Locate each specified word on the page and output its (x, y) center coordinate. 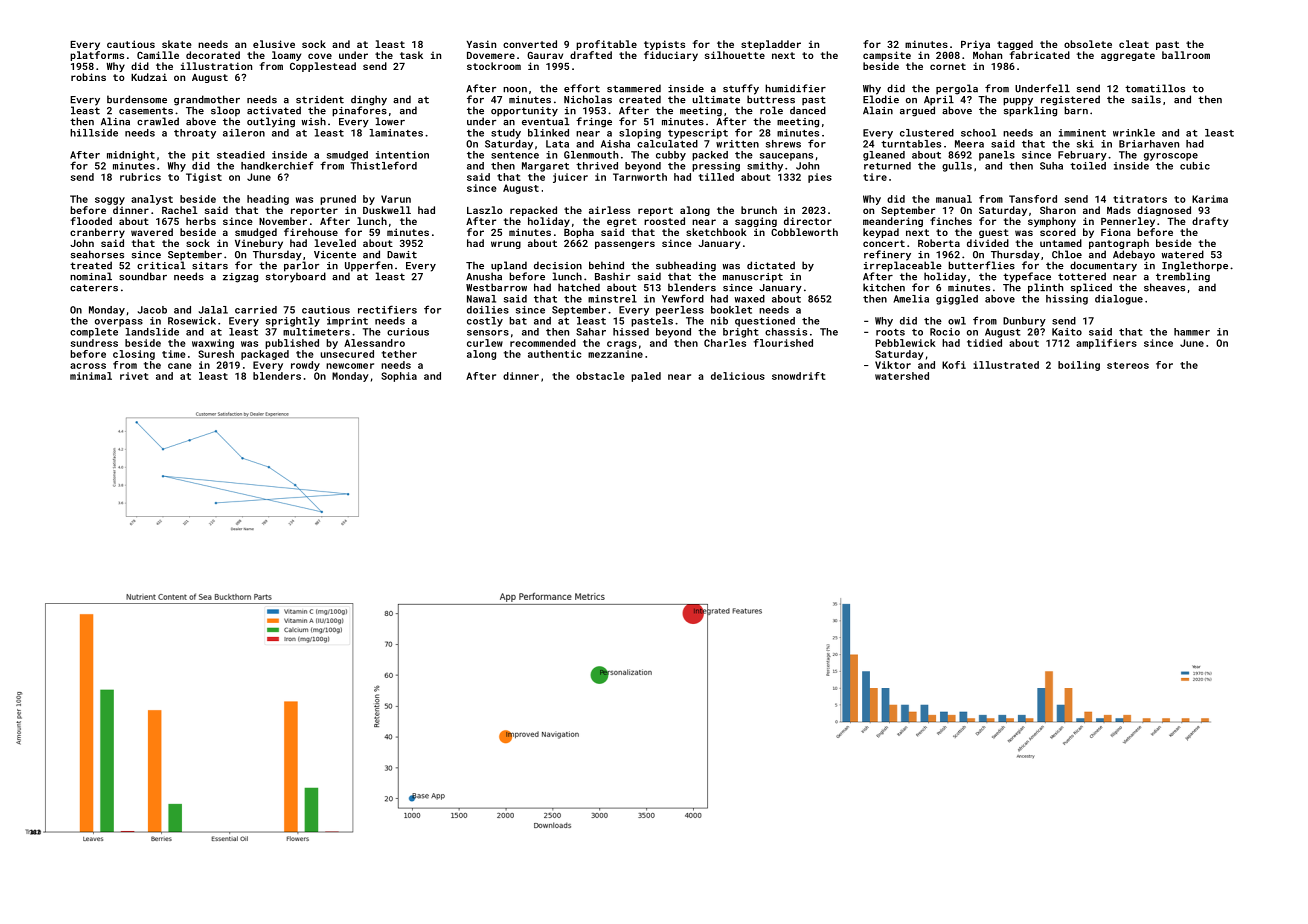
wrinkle (1134, 133)
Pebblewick (905, 343)
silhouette (735, 55)
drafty (1210, 222)
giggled (957, 300)
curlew (485, 343)
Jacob (152, 310)
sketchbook (716, 232)
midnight (131, 156)
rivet (134, 376)
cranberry (97, 233)
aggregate (1128, 56)
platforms (97, 56)
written (737, 144)
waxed (750, 299)
